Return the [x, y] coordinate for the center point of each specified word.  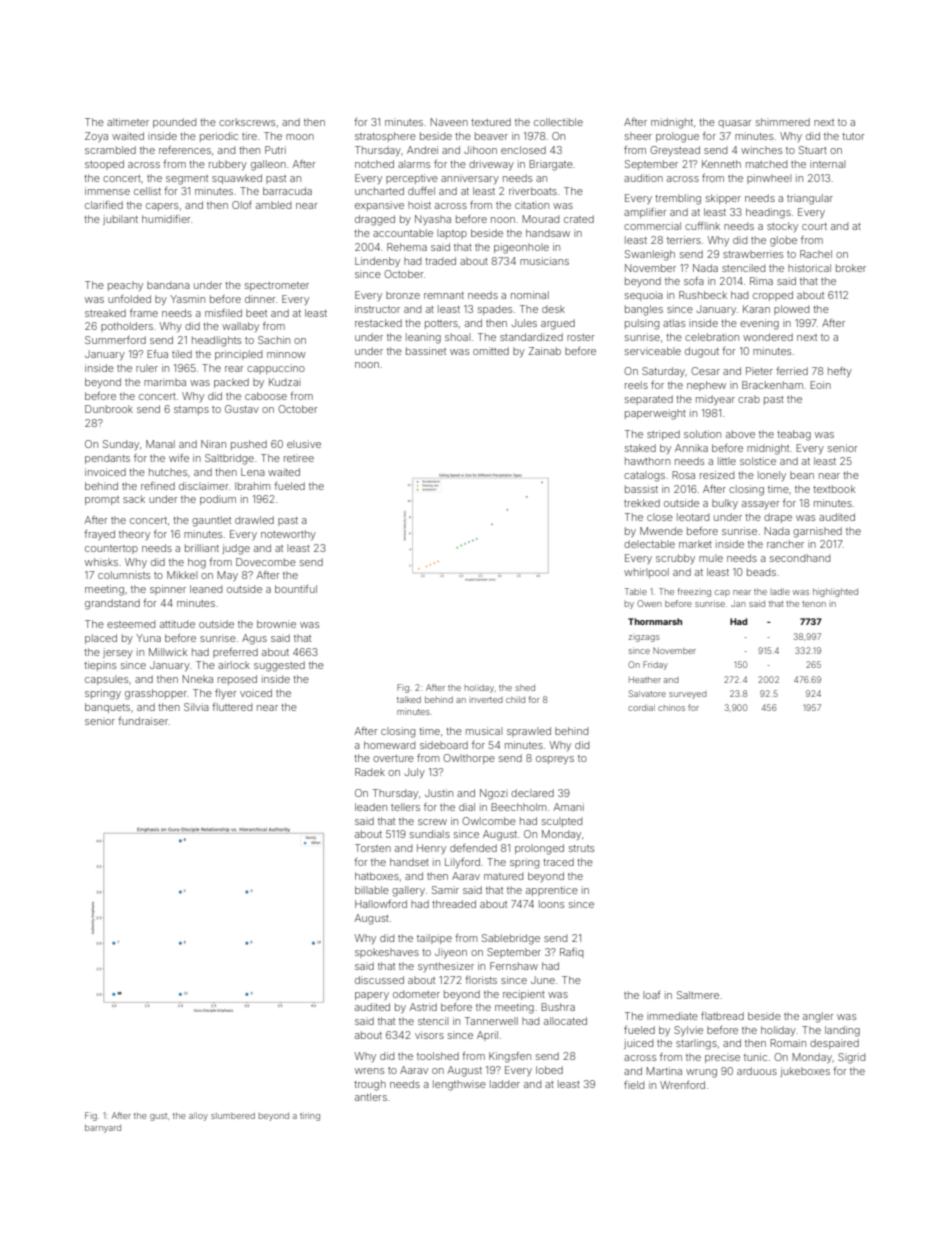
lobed [549, 1070]
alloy [198, 1116]
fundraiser [143, 721]
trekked [642, 503]
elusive [304, 444]
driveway [491, 165]
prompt [102, 500]
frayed [99, 535]
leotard [693, 517]
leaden [371, 807]
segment [187, 180]
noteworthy [288, 535]
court [814, 226]
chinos [671, 707]
